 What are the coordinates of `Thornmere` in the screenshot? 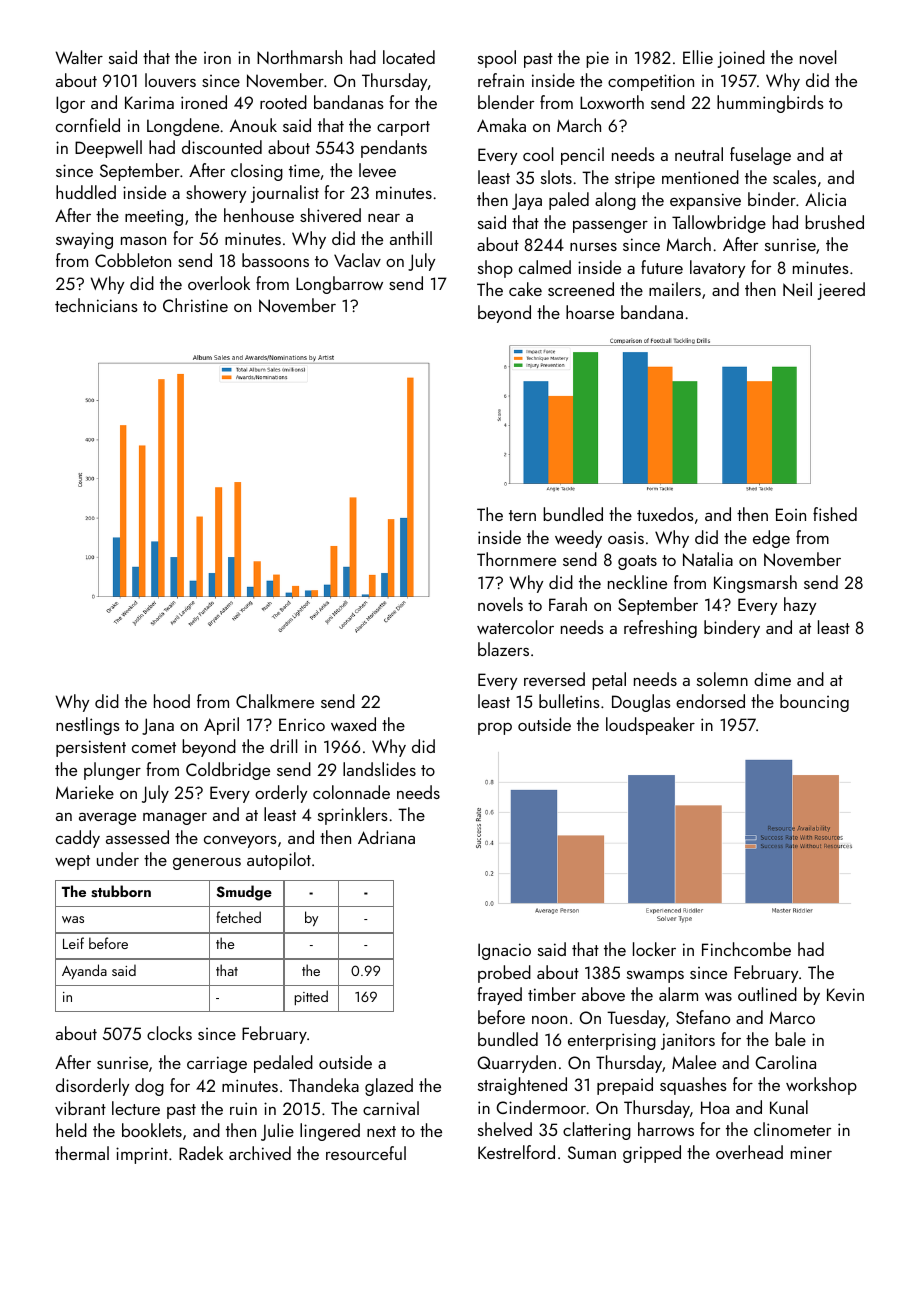 It's located at (516, 559).
